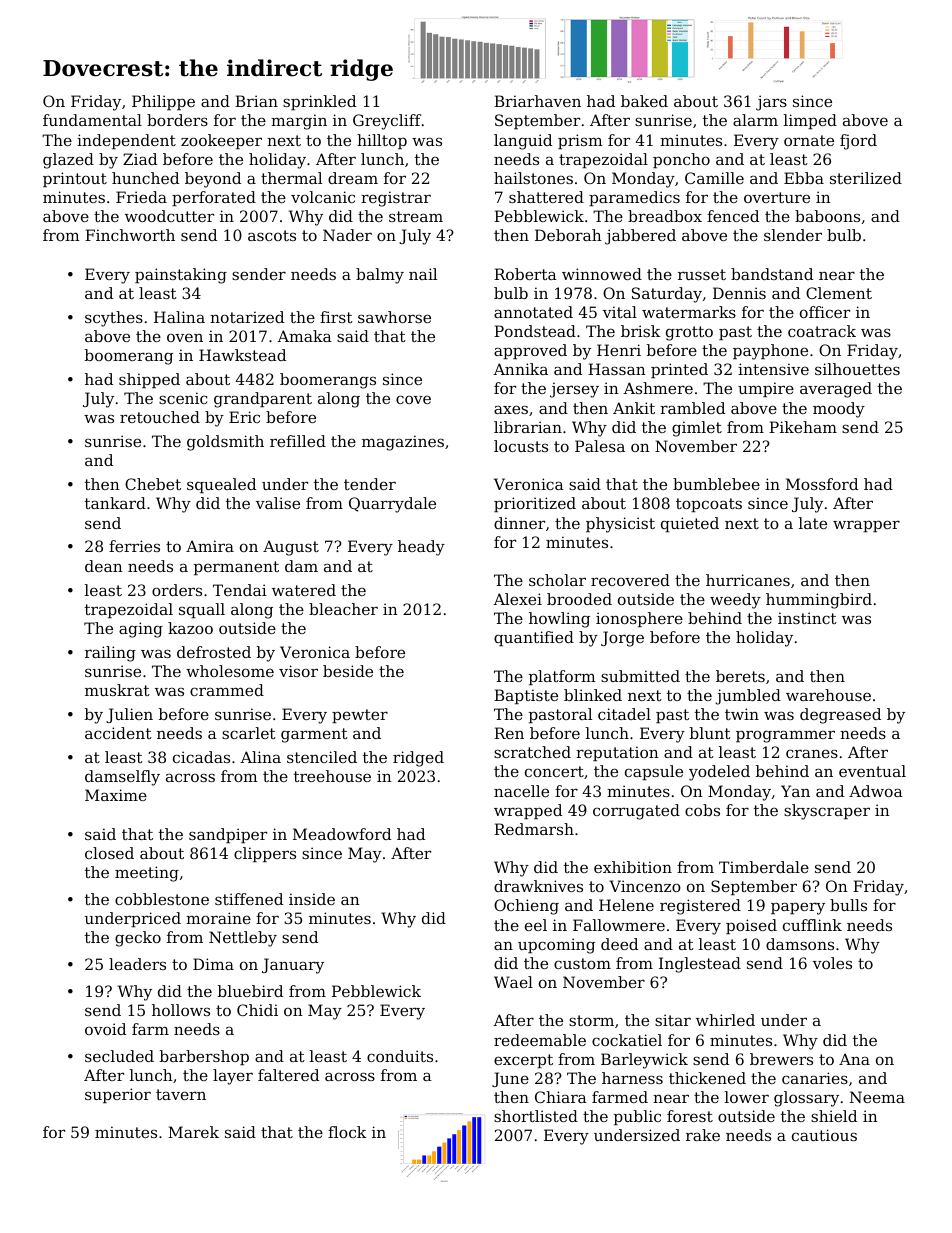 The image size is (952, 1233). What do you see at coordinates (353, 178) in the document?
I see `dream` at bounding box center [353, 178].
